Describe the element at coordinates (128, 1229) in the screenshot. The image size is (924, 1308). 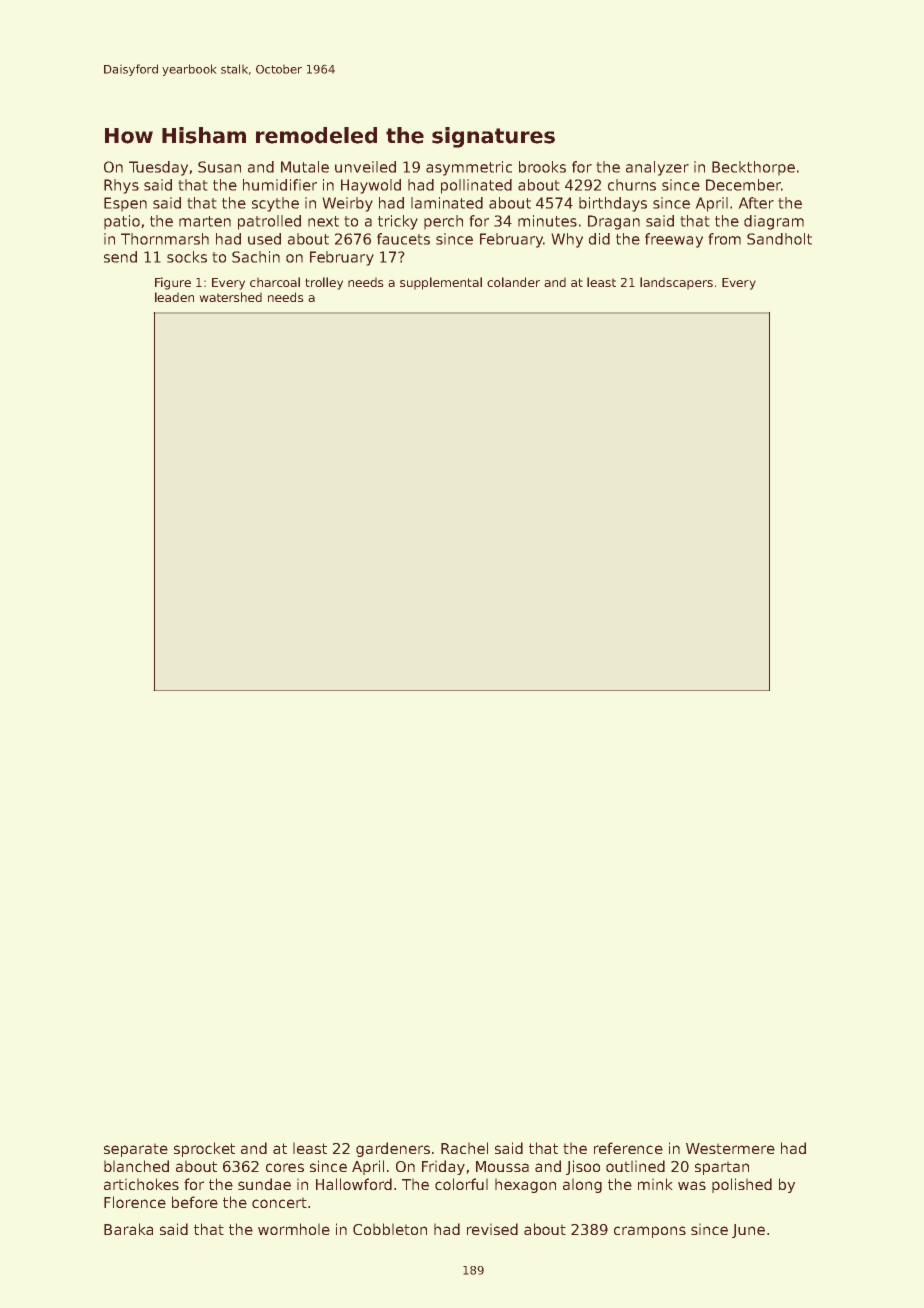
I see `Baraka` at that location.
